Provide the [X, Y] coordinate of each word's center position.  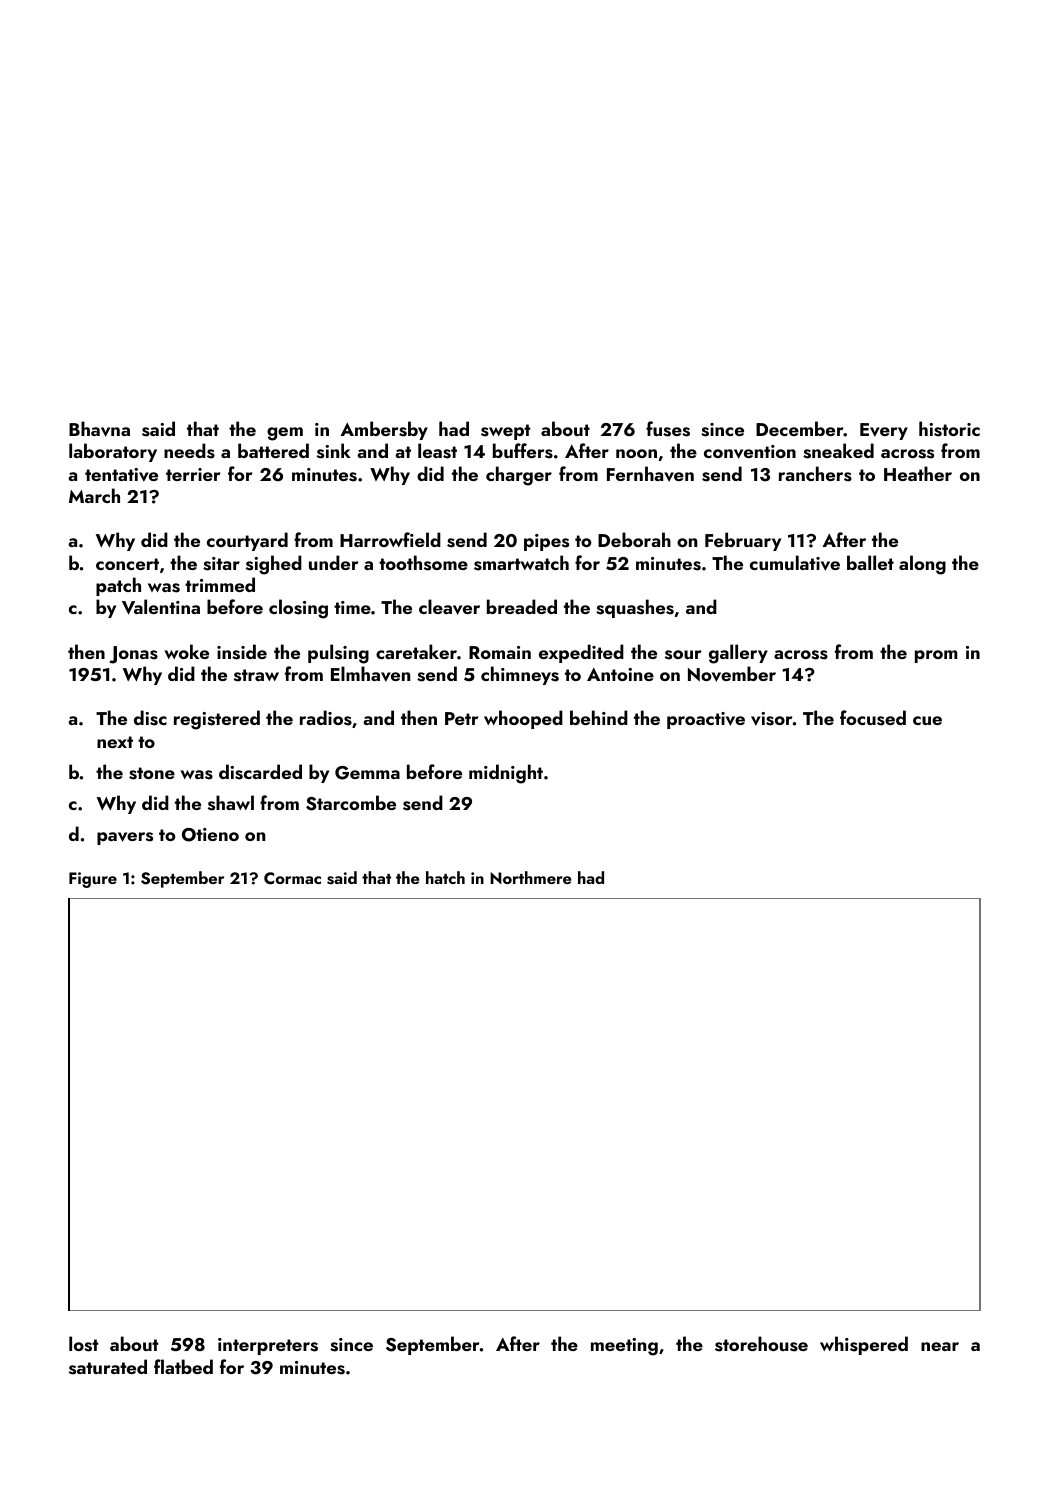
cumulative [795, 563]
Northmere [531, 877]
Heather [918, 473]
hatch [445, 877]
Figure [93, 880]
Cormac [292, 878]
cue [927, 720]
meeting [624, 1347]
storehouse [761, 1344]
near [940, 1346]
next [115, 742]
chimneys [520, 675]
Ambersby [384, 430]
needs [189, 451]
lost [84, 1344]
